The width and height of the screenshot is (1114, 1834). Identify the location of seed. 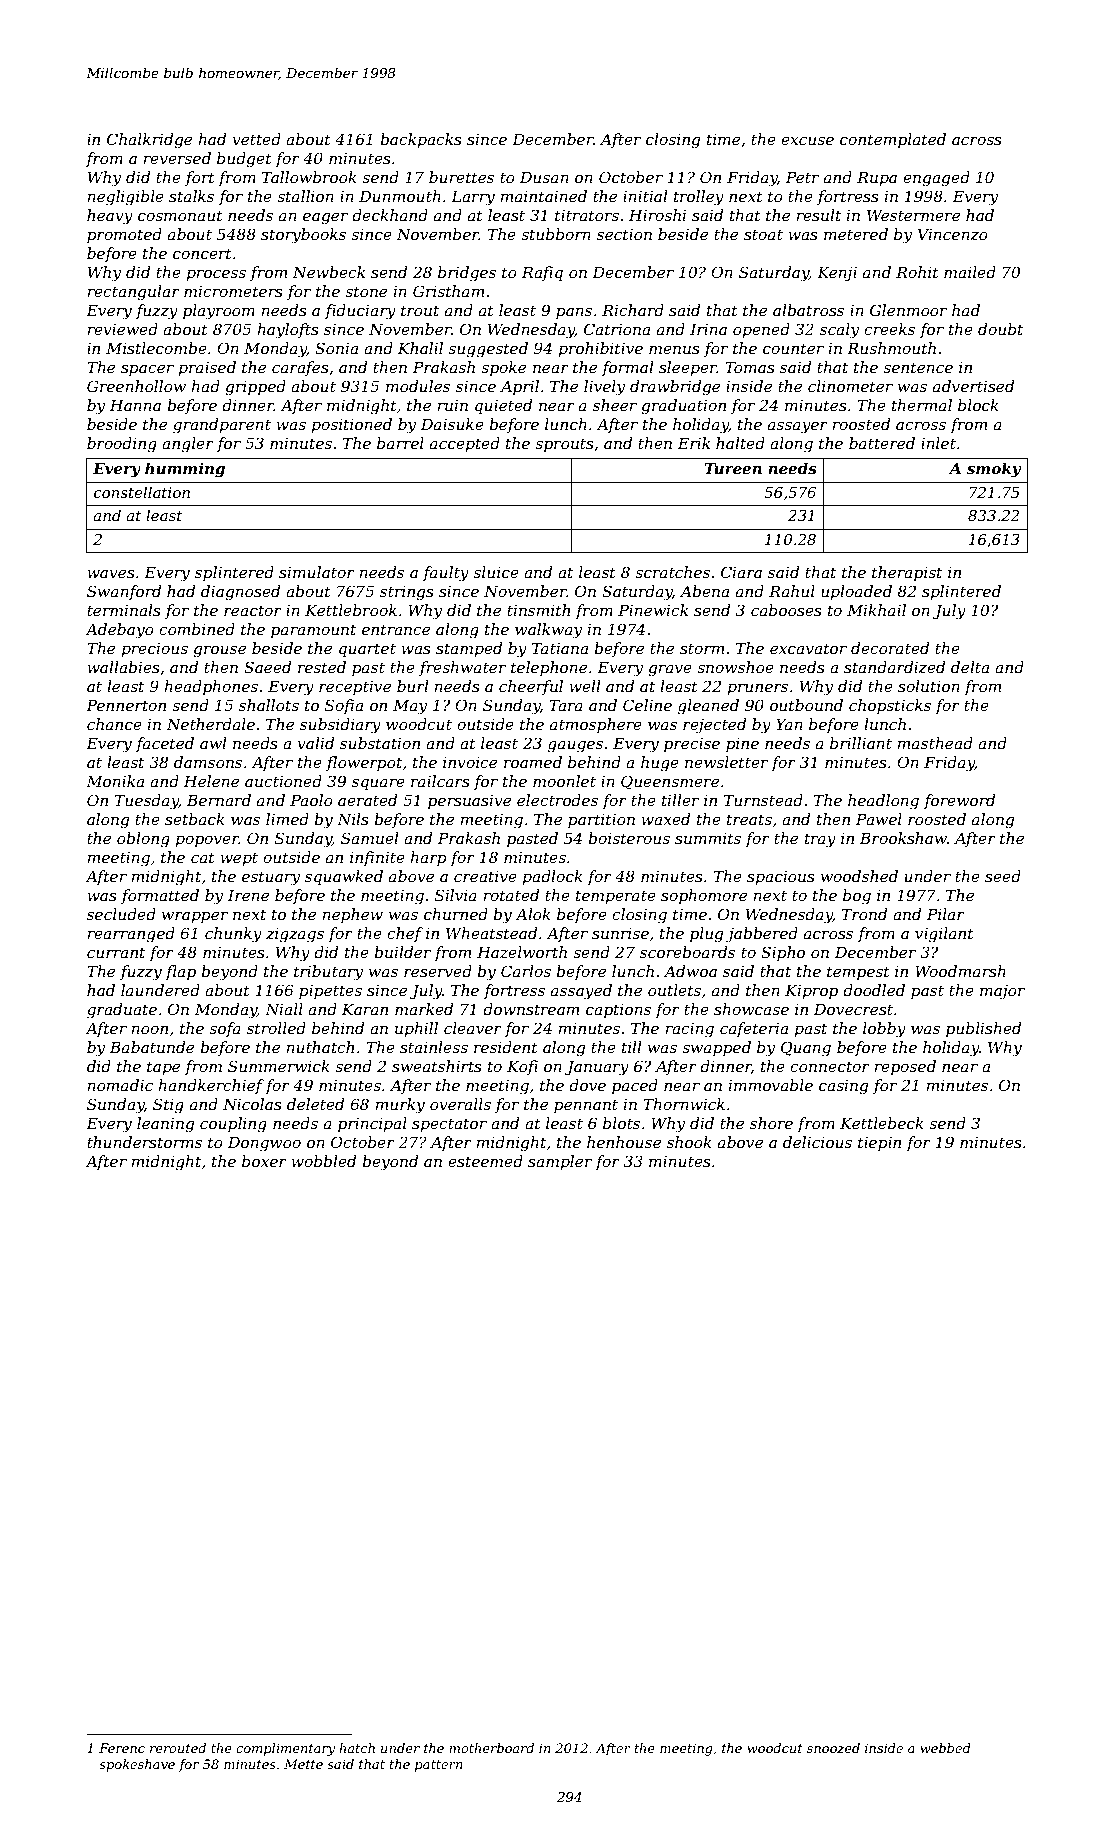
(1003, 876).
